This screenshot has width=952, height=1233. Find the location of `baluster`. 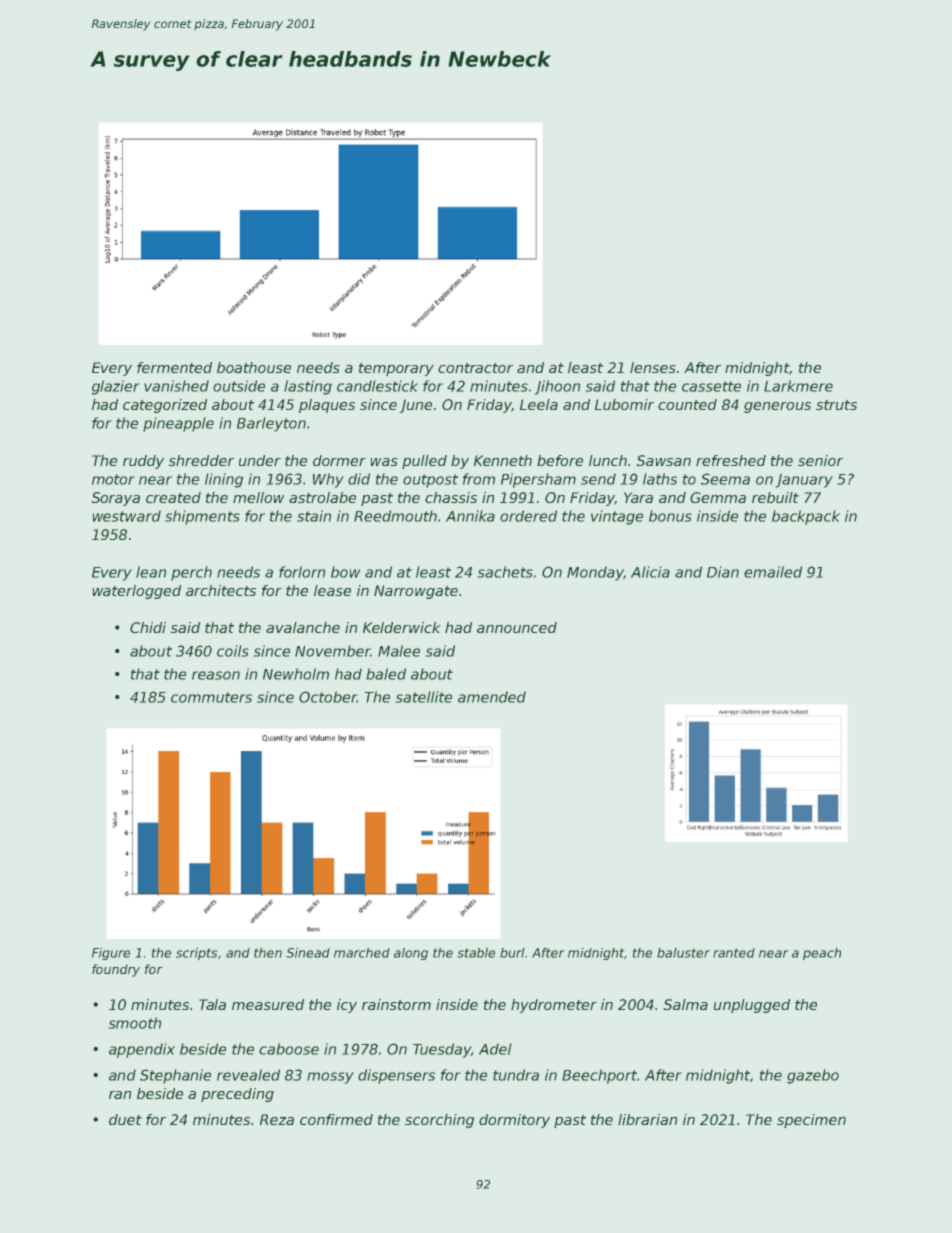

baluster is located at coordinates (683, 953).
